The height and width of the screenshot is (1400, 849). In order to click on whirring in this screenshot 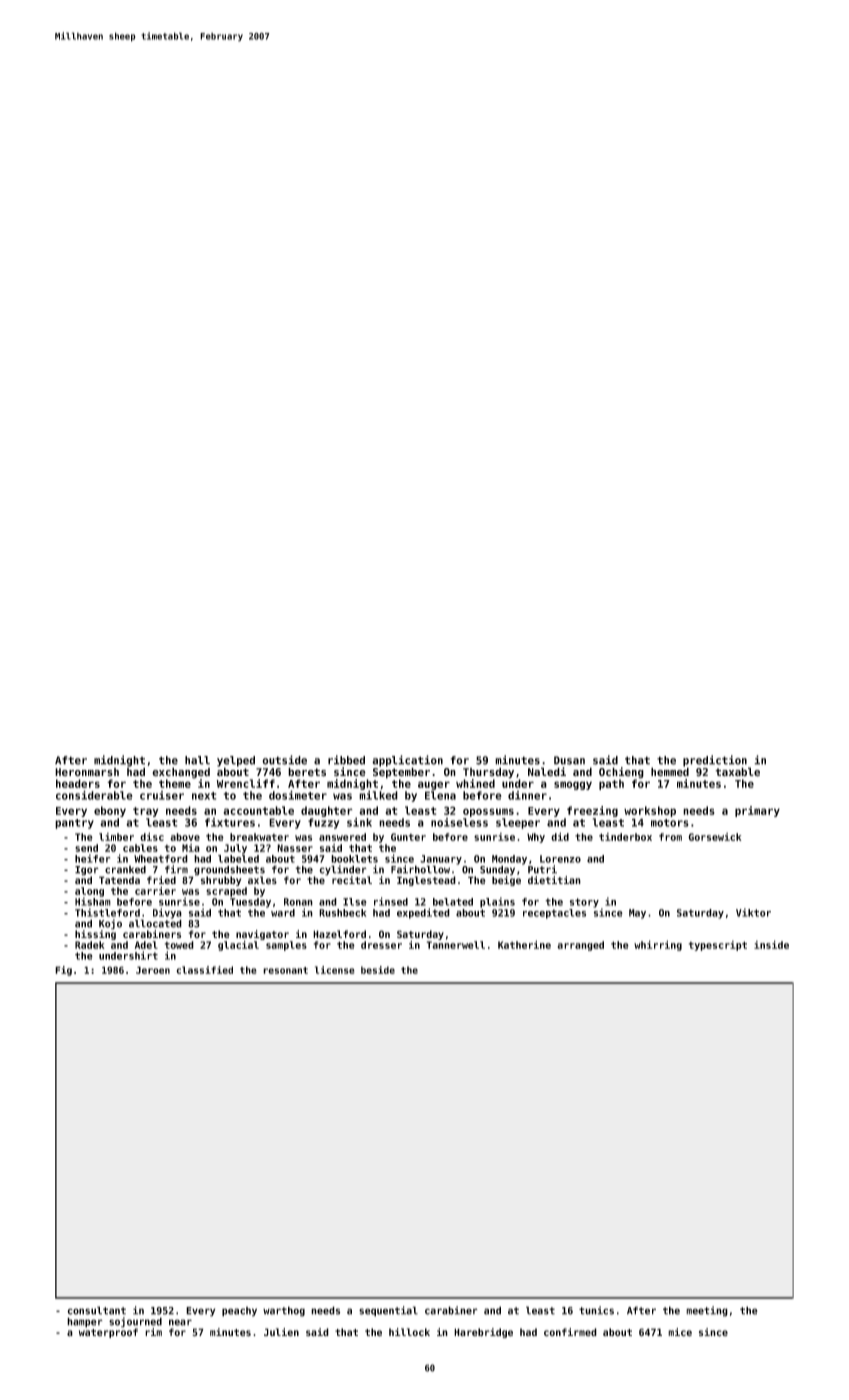, I will do `click(658, 945)`.
